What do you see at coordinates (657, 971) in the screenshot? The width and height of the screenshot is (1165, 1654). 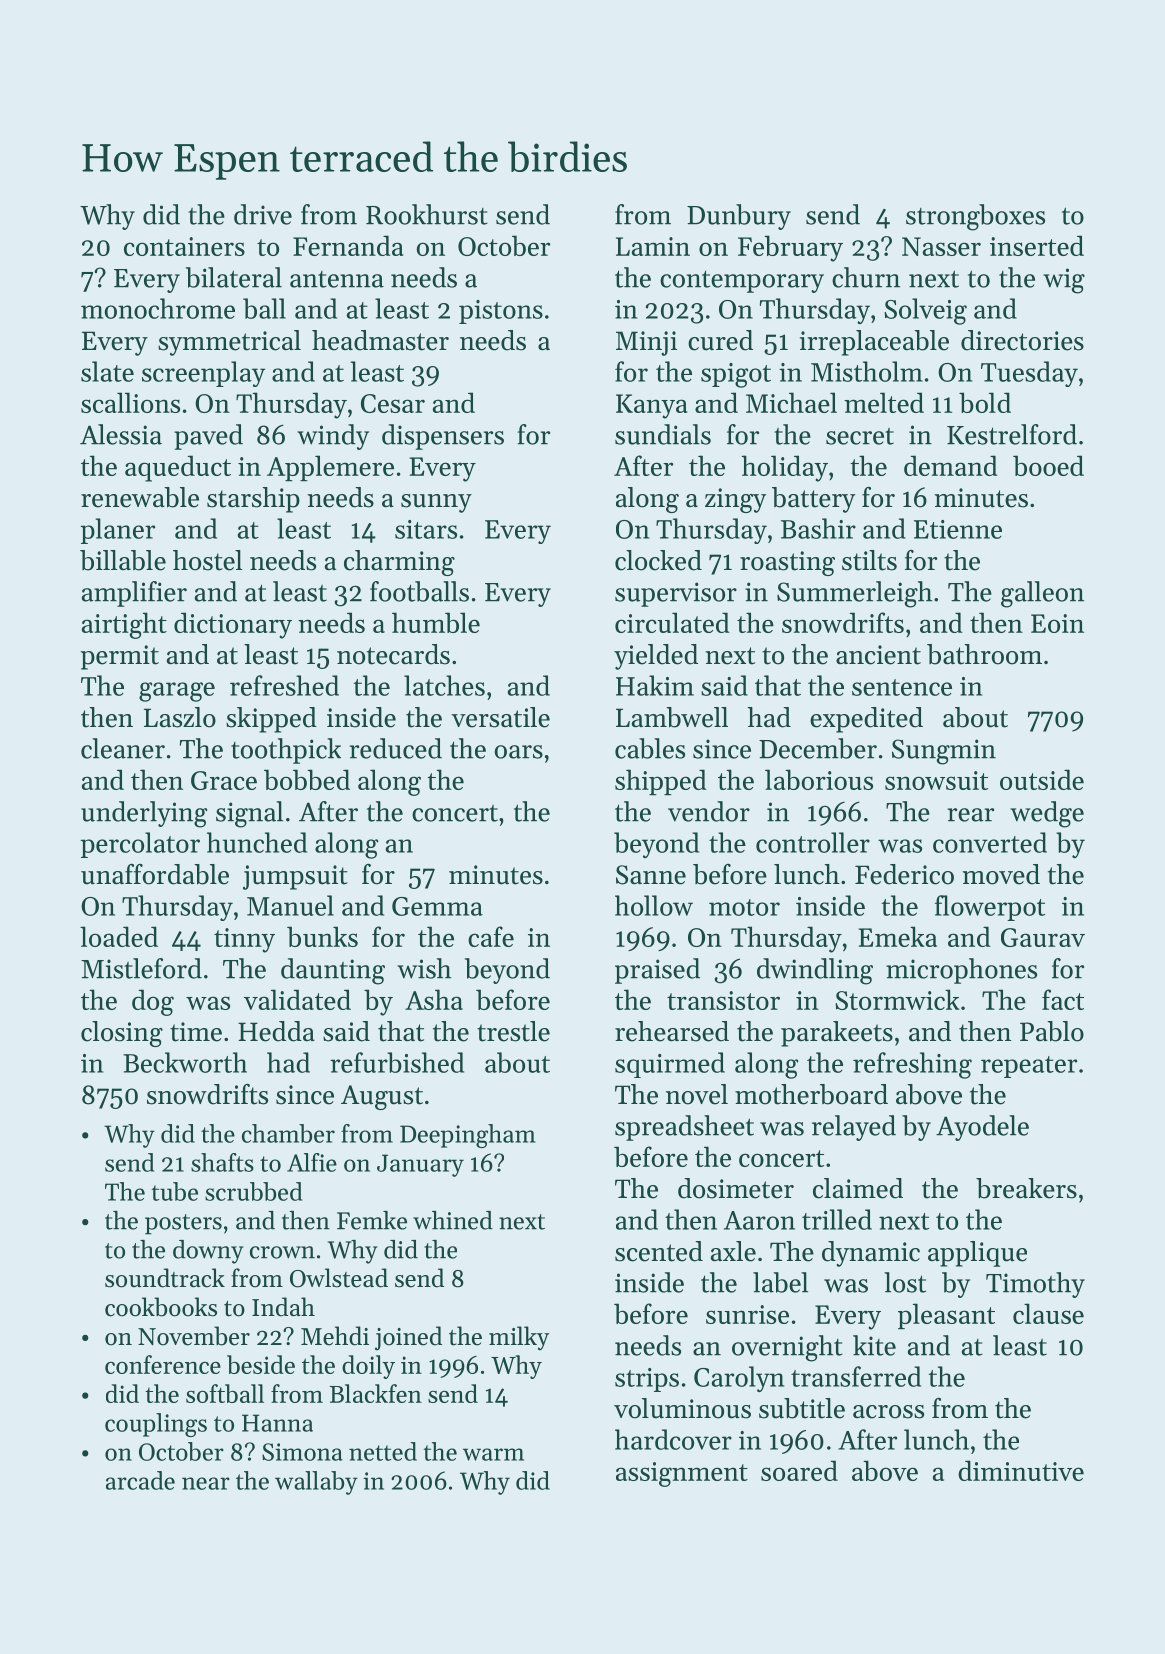 I see `praised` at bounding box center [657, 971].
